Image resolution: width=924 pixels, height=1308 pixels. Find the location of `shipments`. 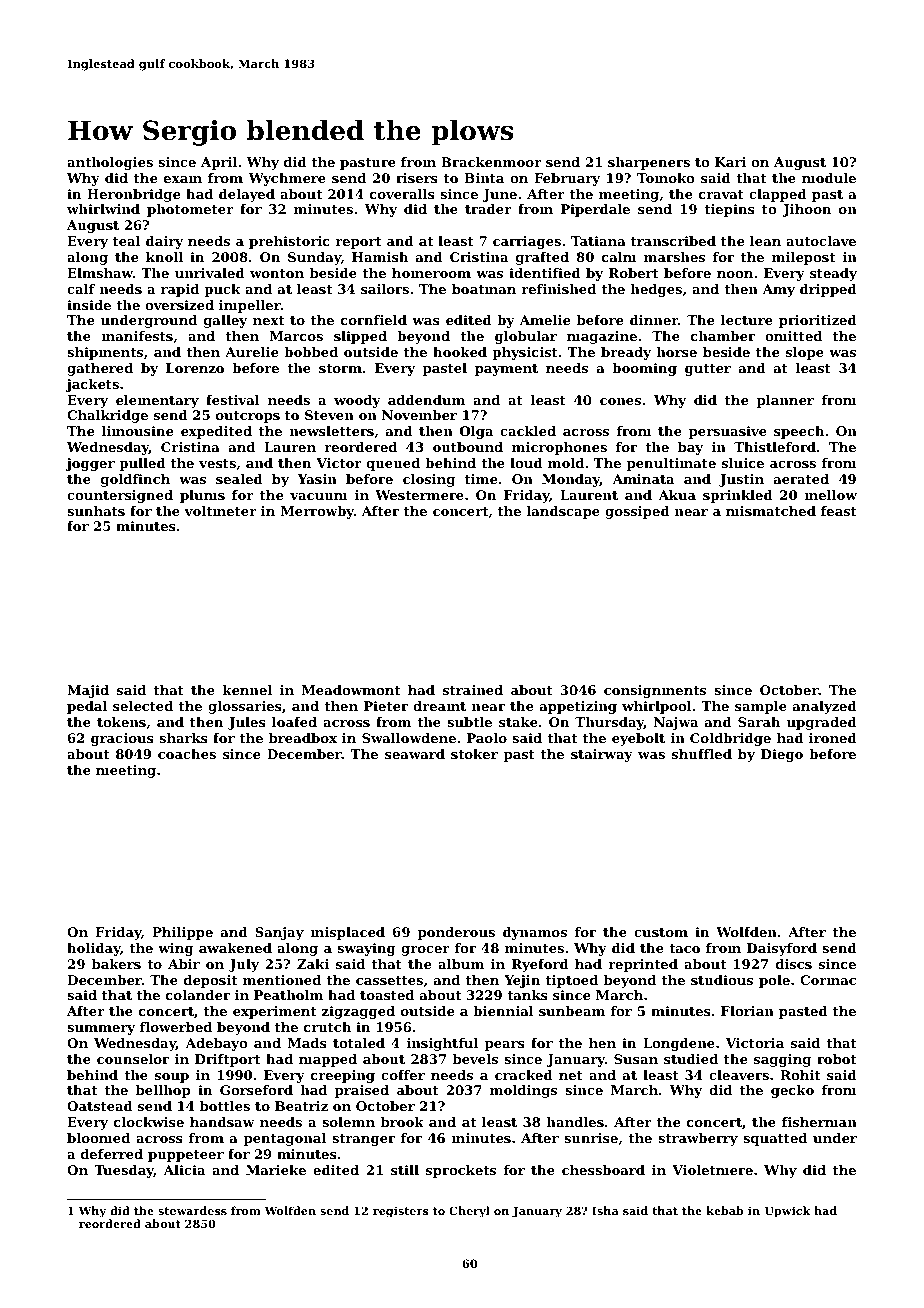

shipments is located at coordinates (105, 353).
